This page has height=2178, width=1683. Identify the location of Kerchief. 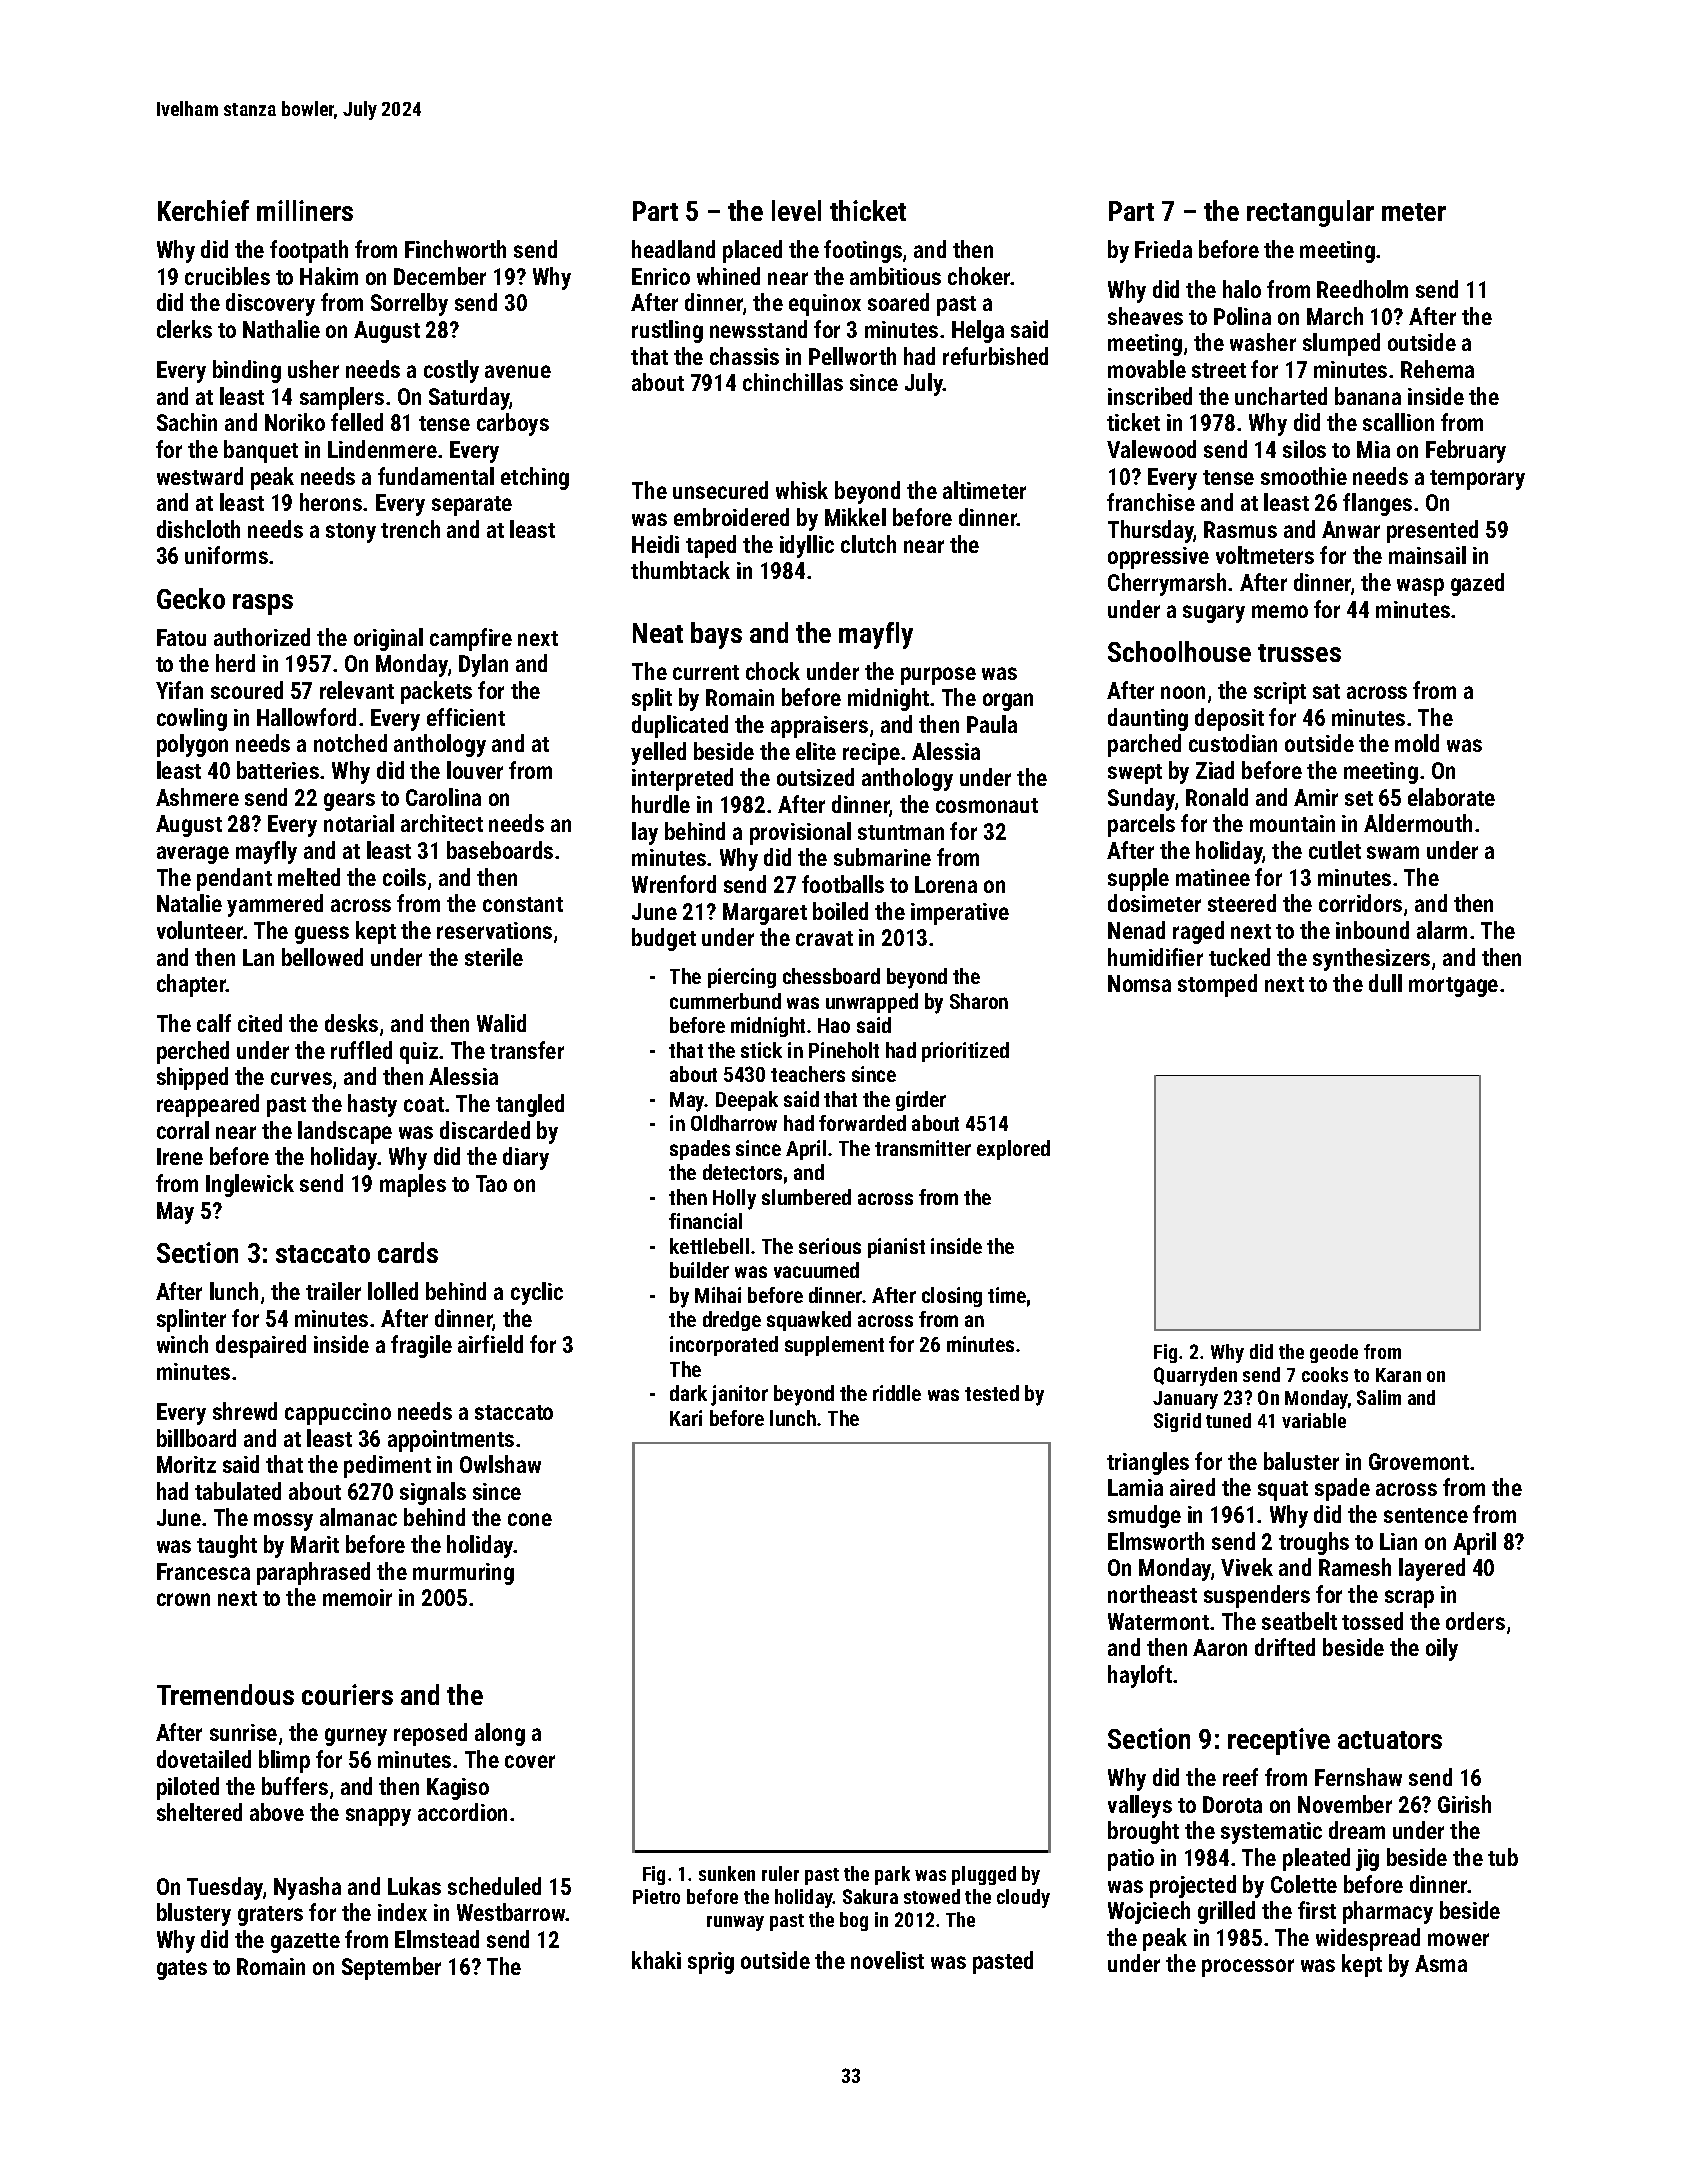
(203, 210).
